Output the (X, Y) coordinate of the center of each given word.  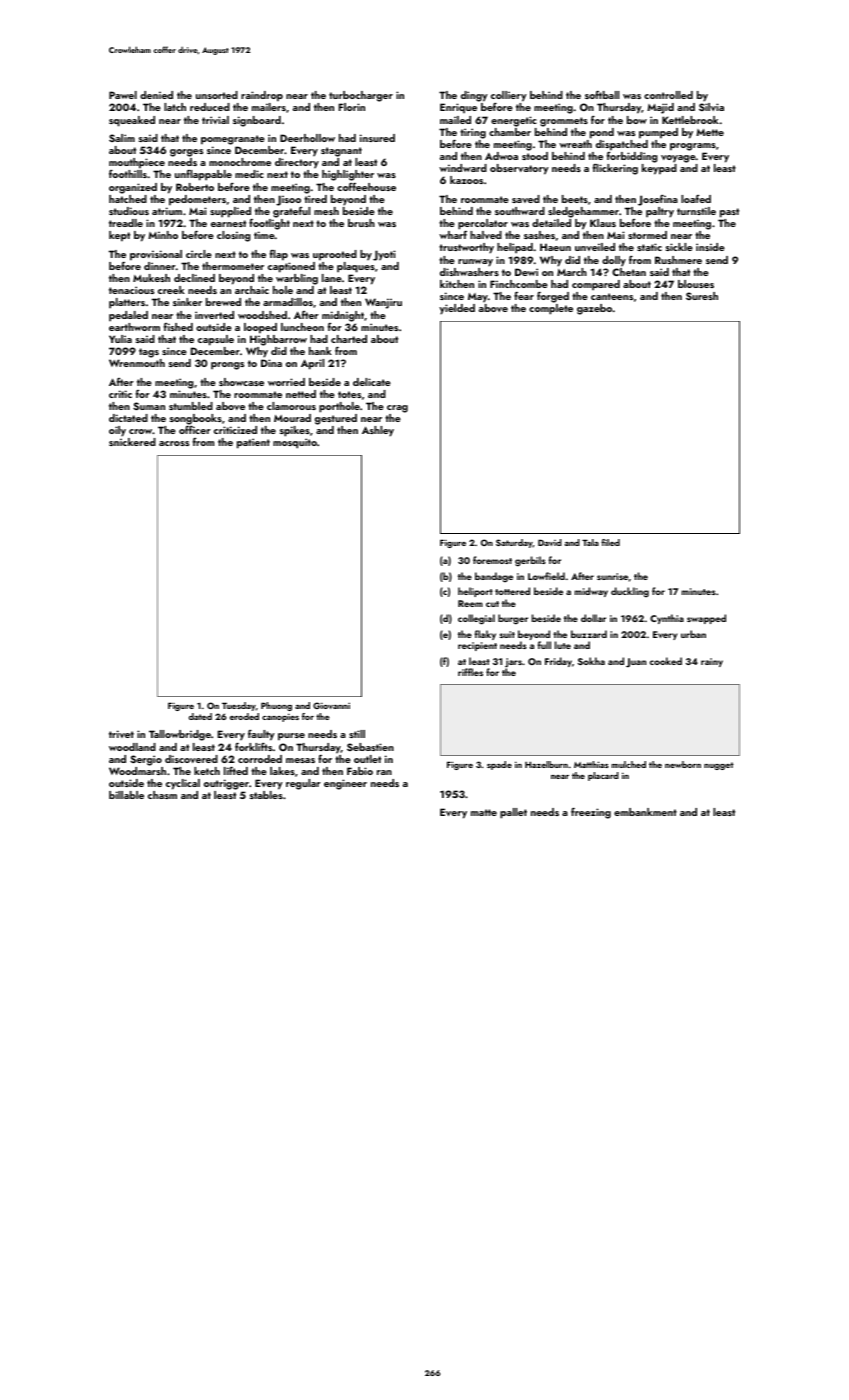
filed (610, 542)
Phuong (276, 706)
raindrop (262, 96)
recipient (477, 646)
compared (596, 285)
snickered (132, 442)
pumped (658, 133)
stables (266, 795)
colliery (509, 97)
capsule (216, 340)
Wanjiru (383, 303)
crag (397, 409)
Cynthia (667, 619)
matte (484, 812)
